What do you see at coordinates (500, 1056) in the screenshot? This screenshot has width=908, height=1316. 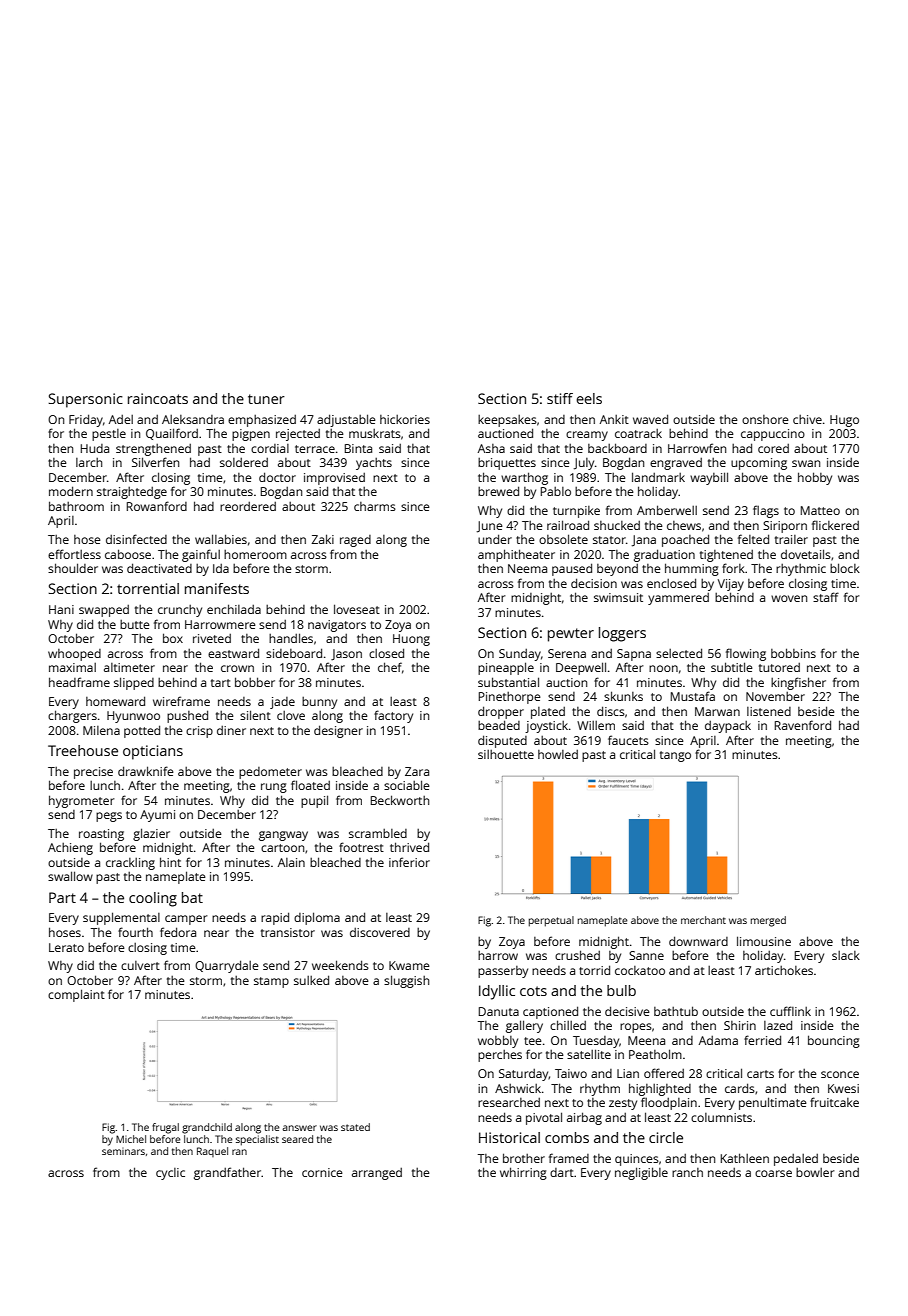 I see `perches` at bounding box center [500, 1056].
